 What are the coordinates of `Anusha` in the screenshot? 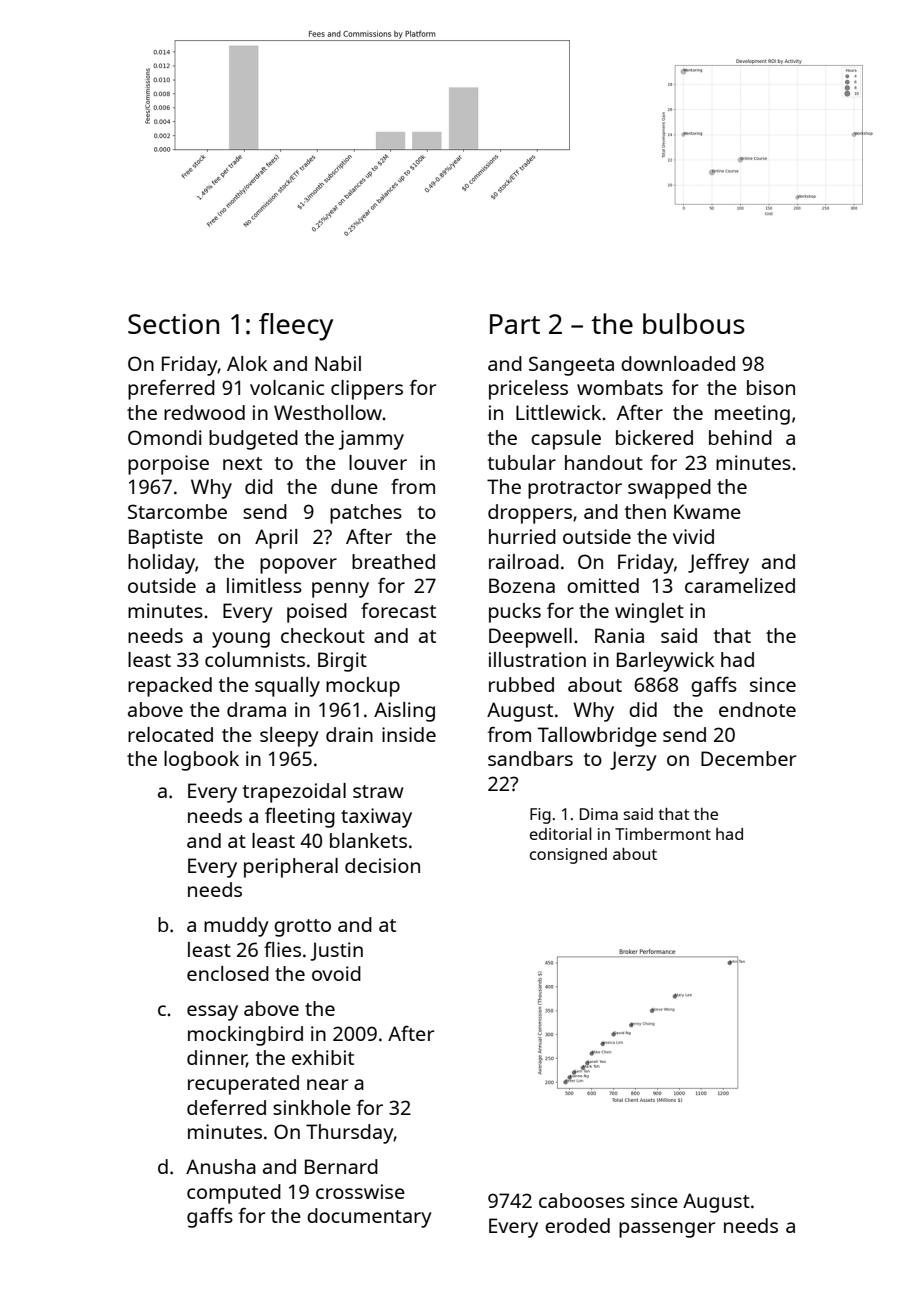 It's located at (221, 1166).
